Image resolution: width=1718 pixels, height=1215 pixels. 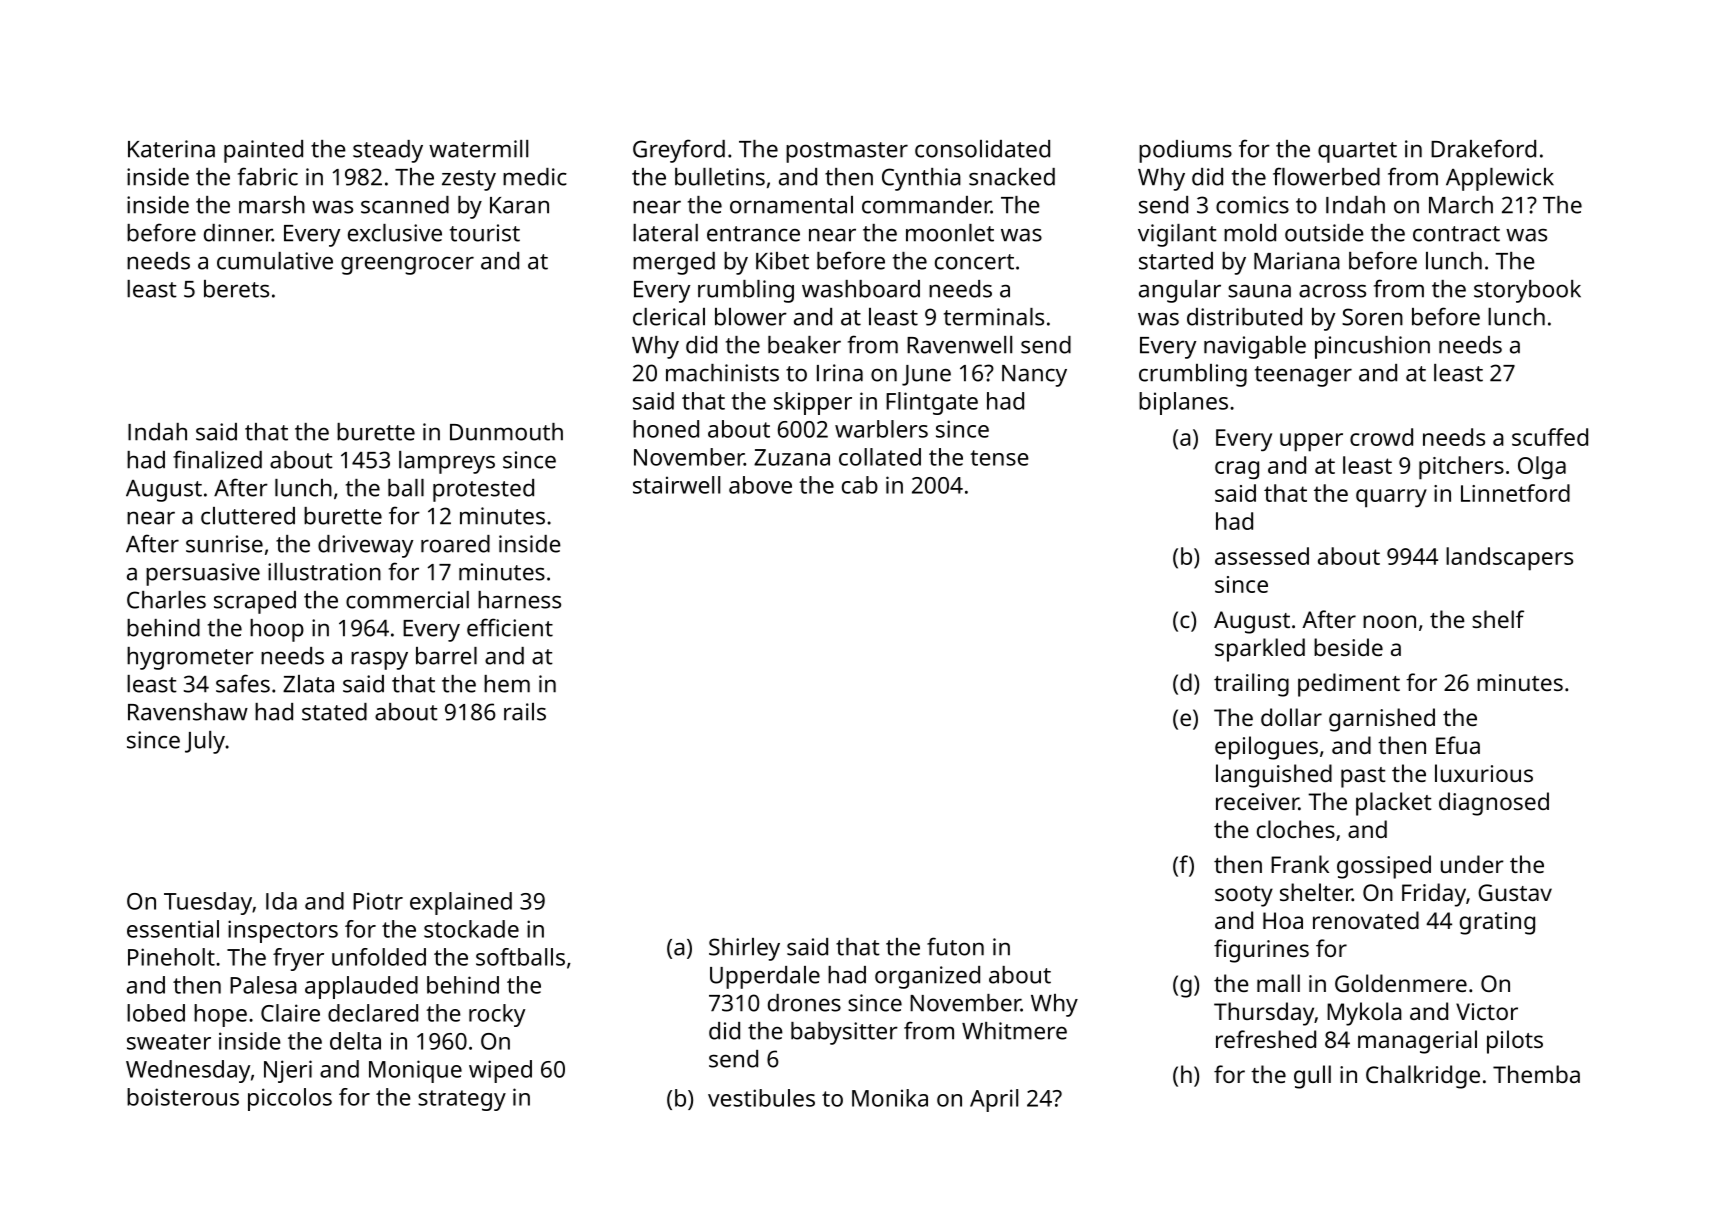 What do you see at coordinates (744, 949) in the image?
I see `Shirley` at bounding box center [744, 949].
